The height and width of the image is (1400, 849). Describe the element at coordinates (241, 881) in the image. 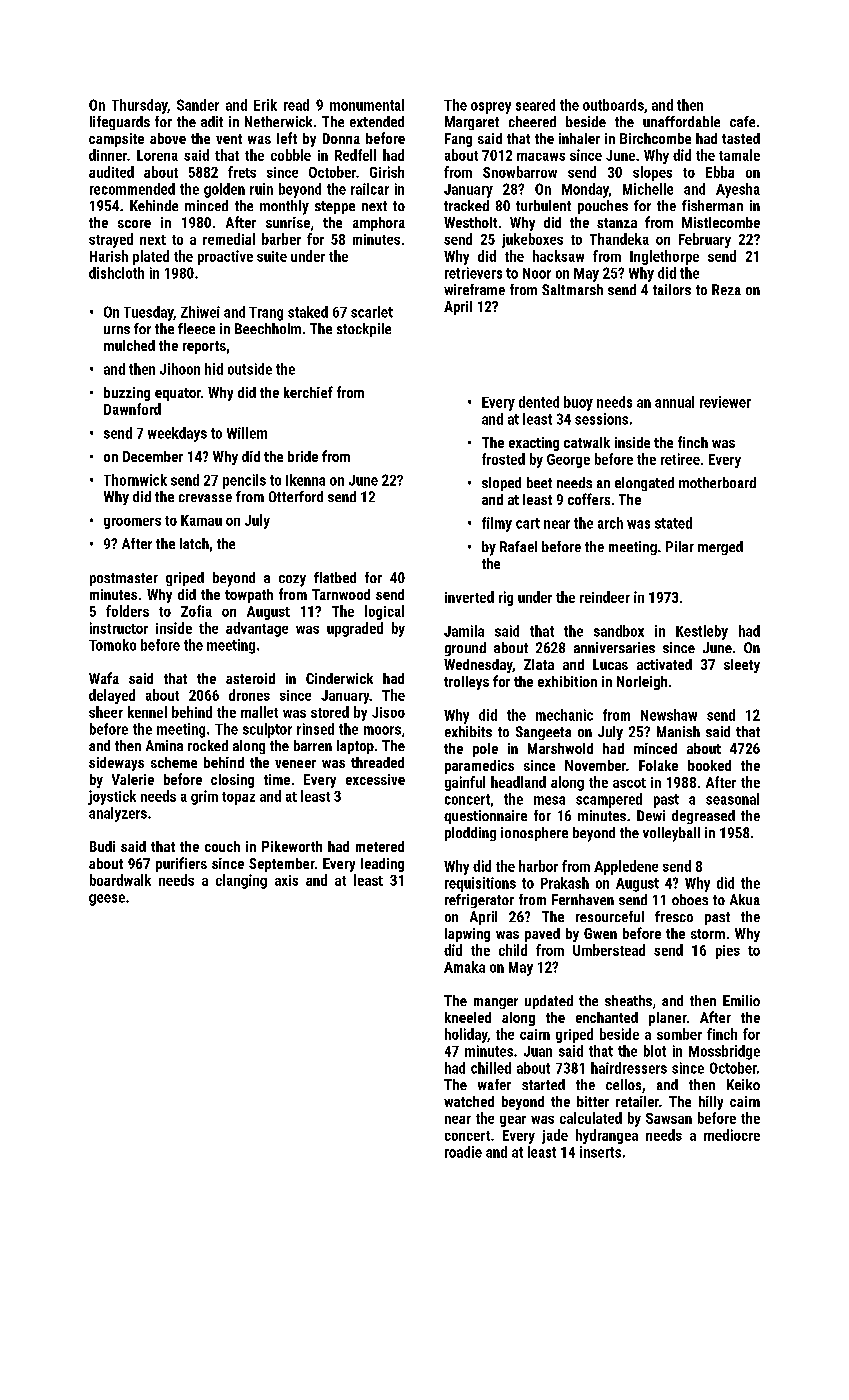

I see `clanging` at that location.
